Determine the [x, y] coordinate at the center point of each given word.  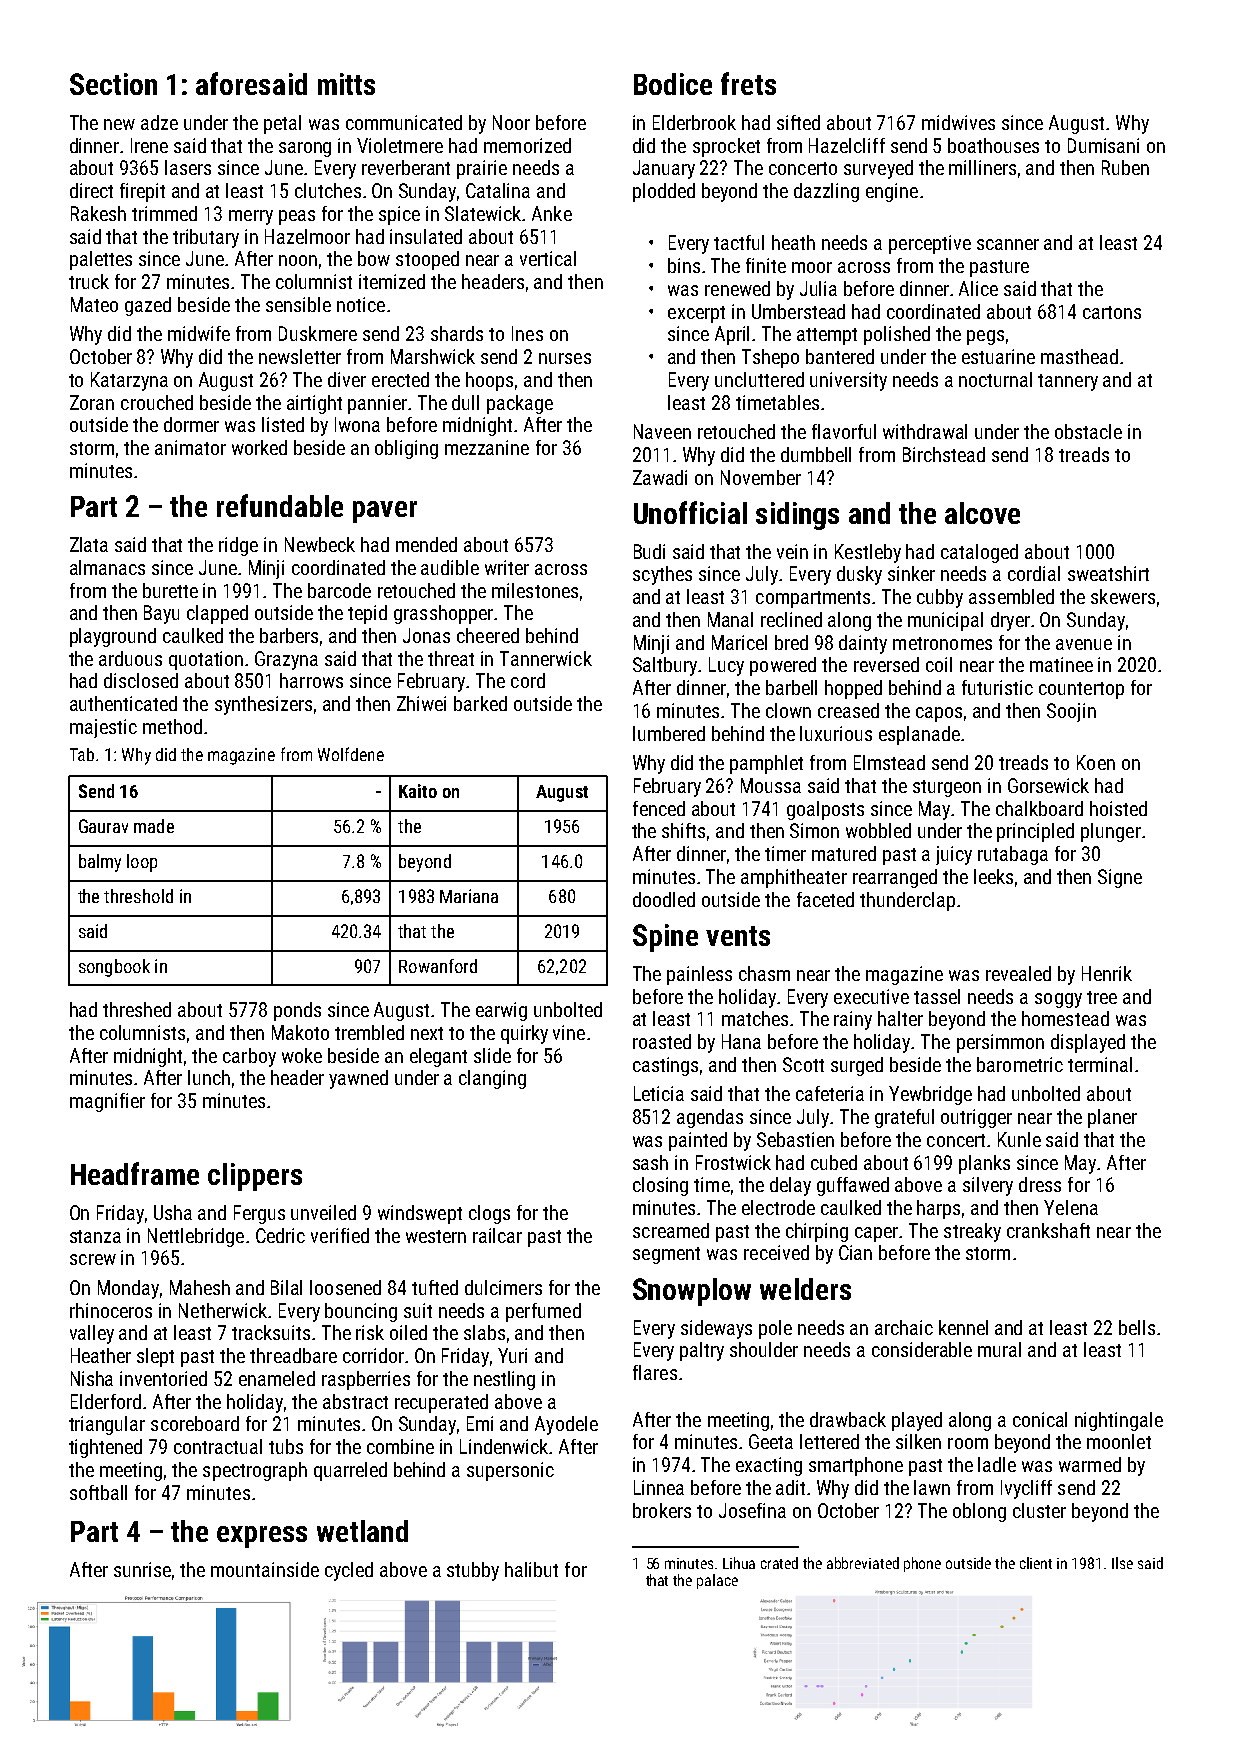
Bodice [673, 84]
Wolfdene [351, 754]
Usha [173, 1212]
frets [748, 83]
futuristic [997, 687]
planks [984, 1164]
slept [155, 1357]
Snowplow [692, 1292]
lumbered [669, 733]
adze [159, 122]
